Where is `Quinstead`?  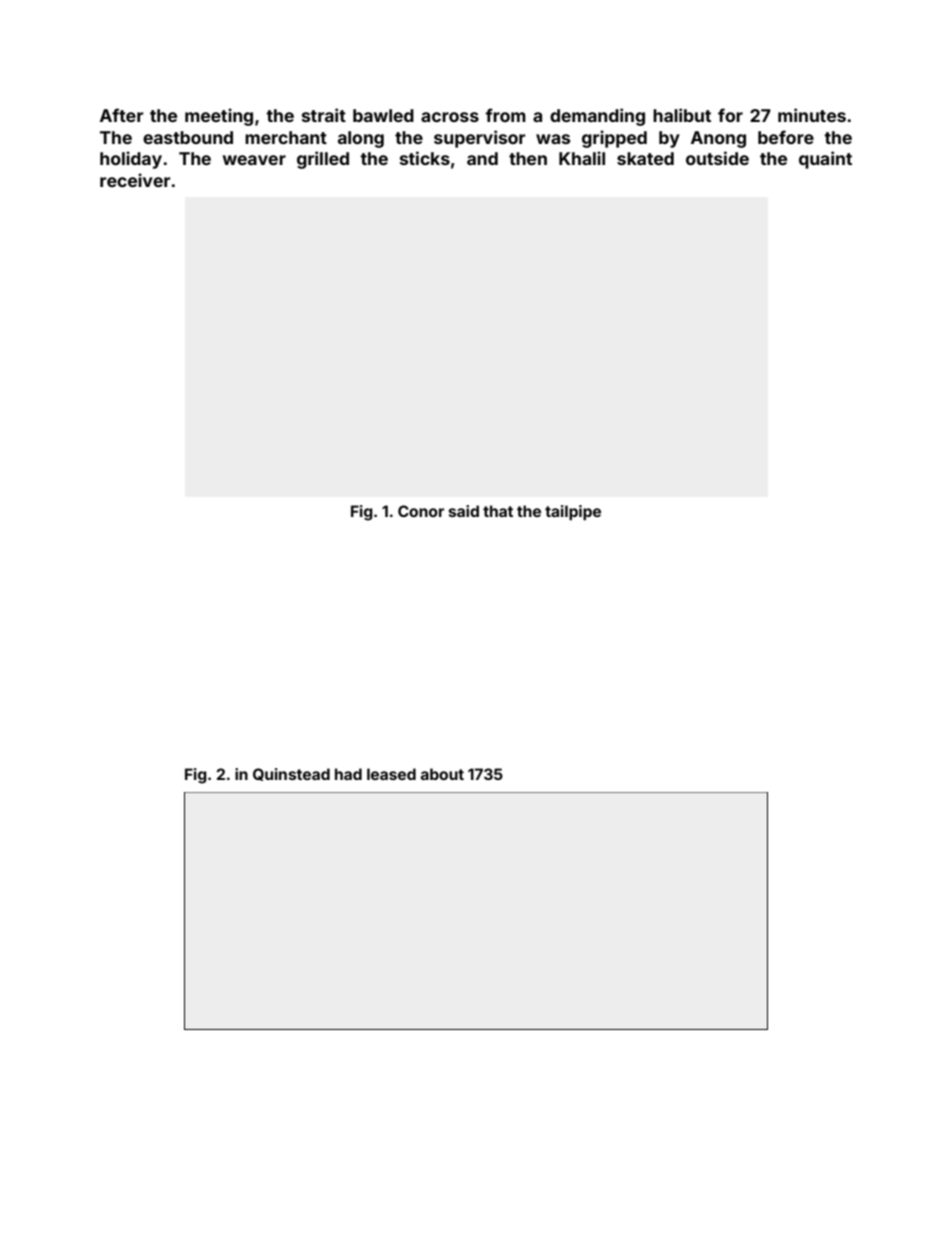 Quinstead is located at coordinates (291, 774).
